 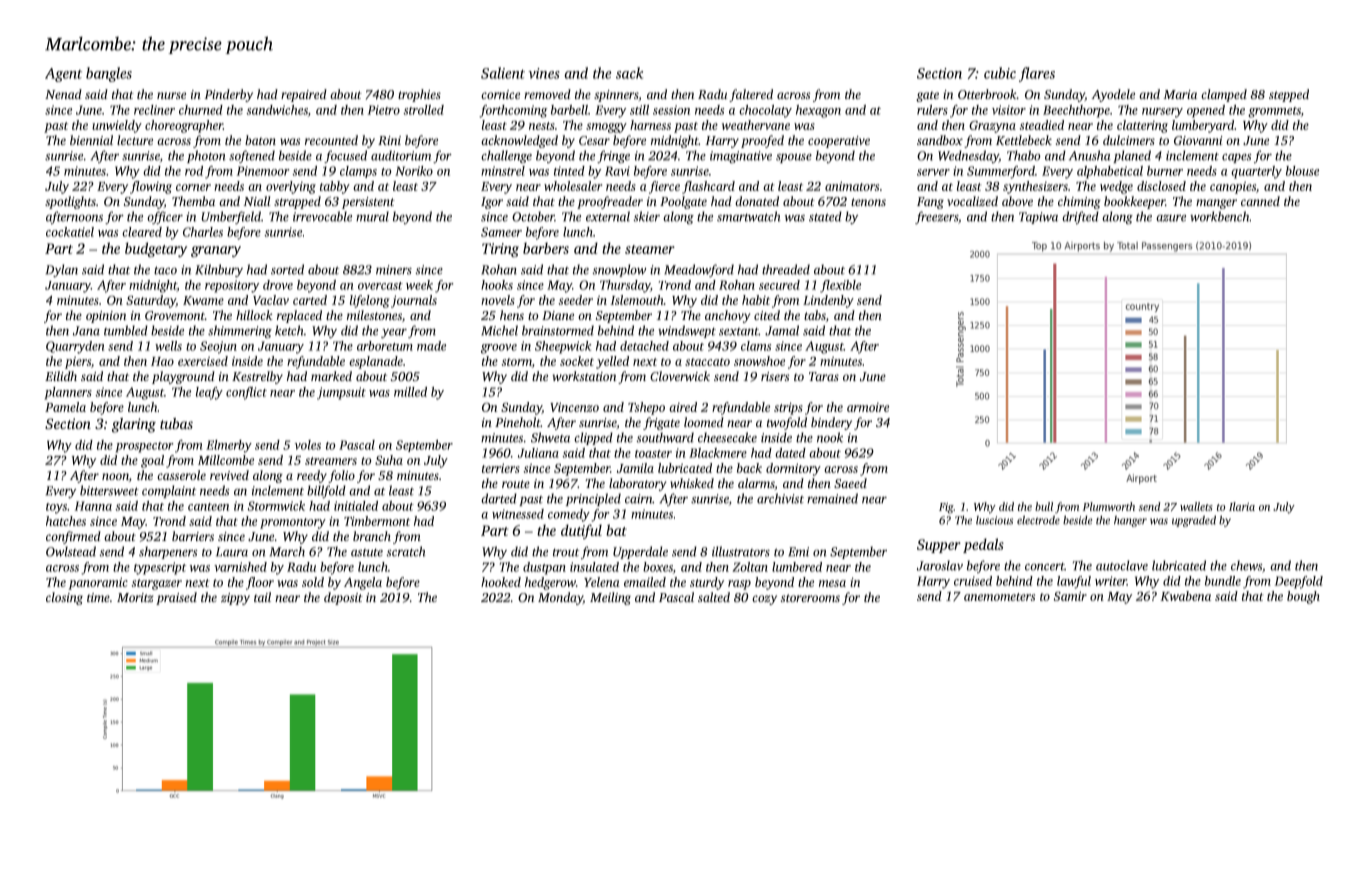 I want to click on armoire, so click(x=868, y=407).
